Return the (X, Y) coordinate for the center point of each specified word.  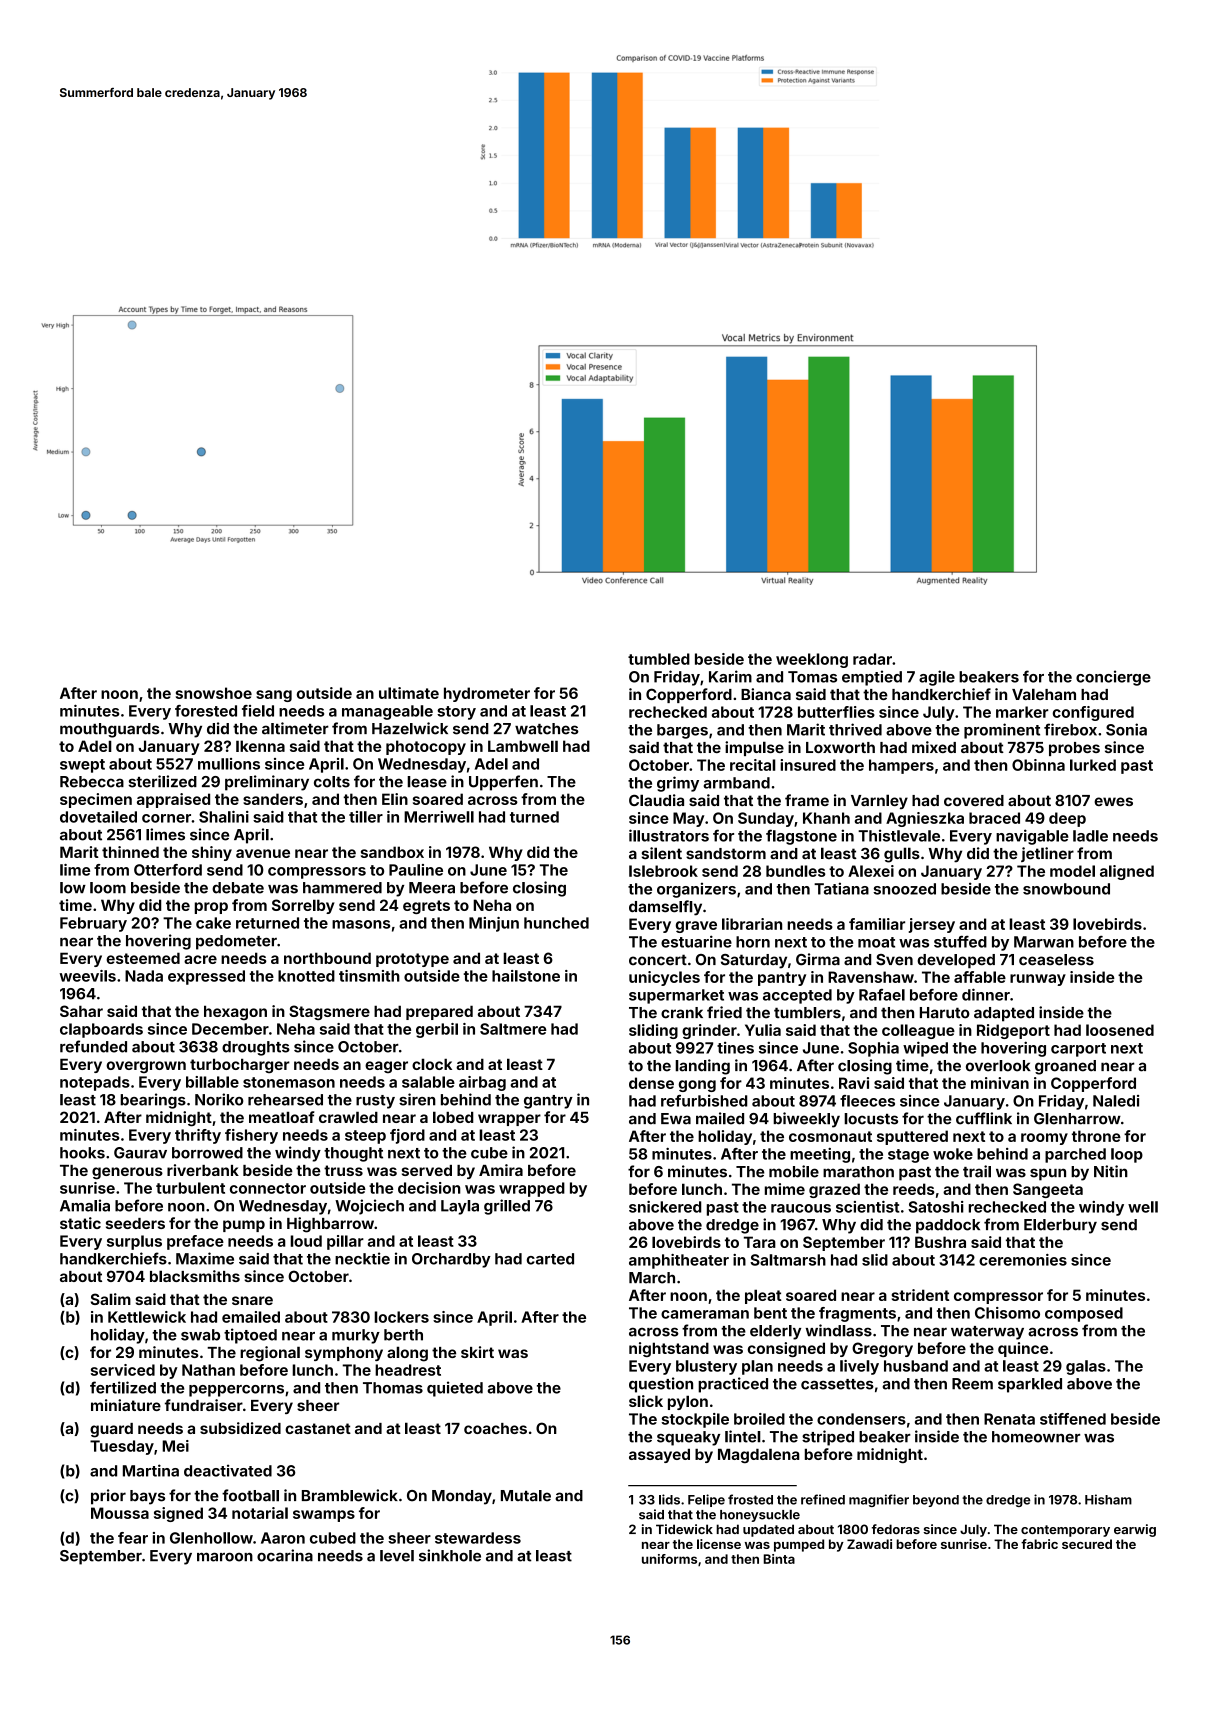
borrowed (207, 1153)
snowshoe (214, 693)
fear (133, 1538)
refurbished (704, 1101)
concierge (1113, 678)
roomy (1044, 1139)
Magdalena (758, 1455)
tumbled (659, 659)
